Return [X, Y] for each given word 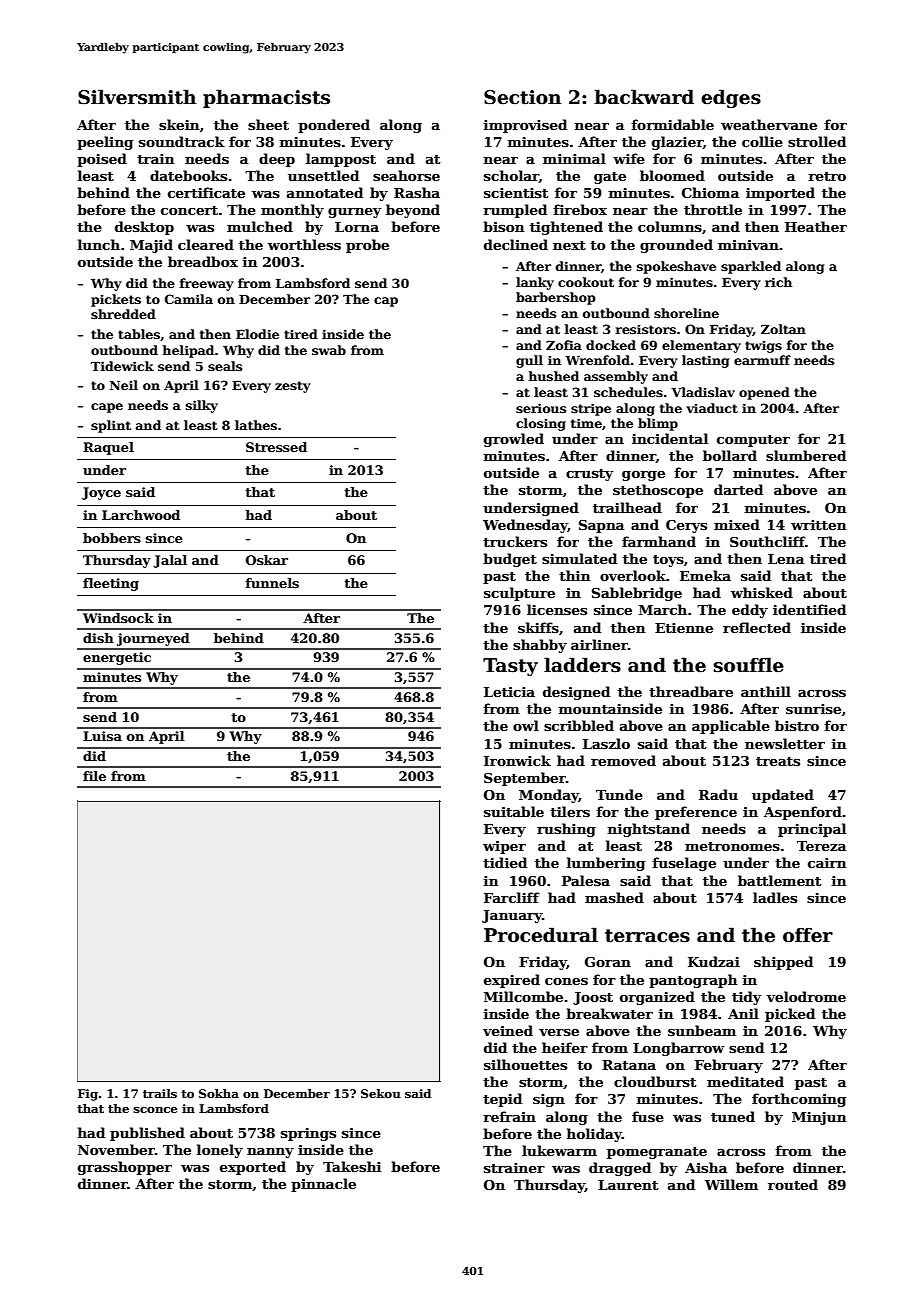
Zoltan [783, 329]
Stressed [276, 447]
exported [253, 1168]
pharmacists [266, 98]
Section [522, 97]
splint [111, 426]
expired [512, 981]
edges [731, 98]
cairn [827, 863]
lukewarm [559, 1150]
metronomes [732, 846]
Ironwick [517, 760]
